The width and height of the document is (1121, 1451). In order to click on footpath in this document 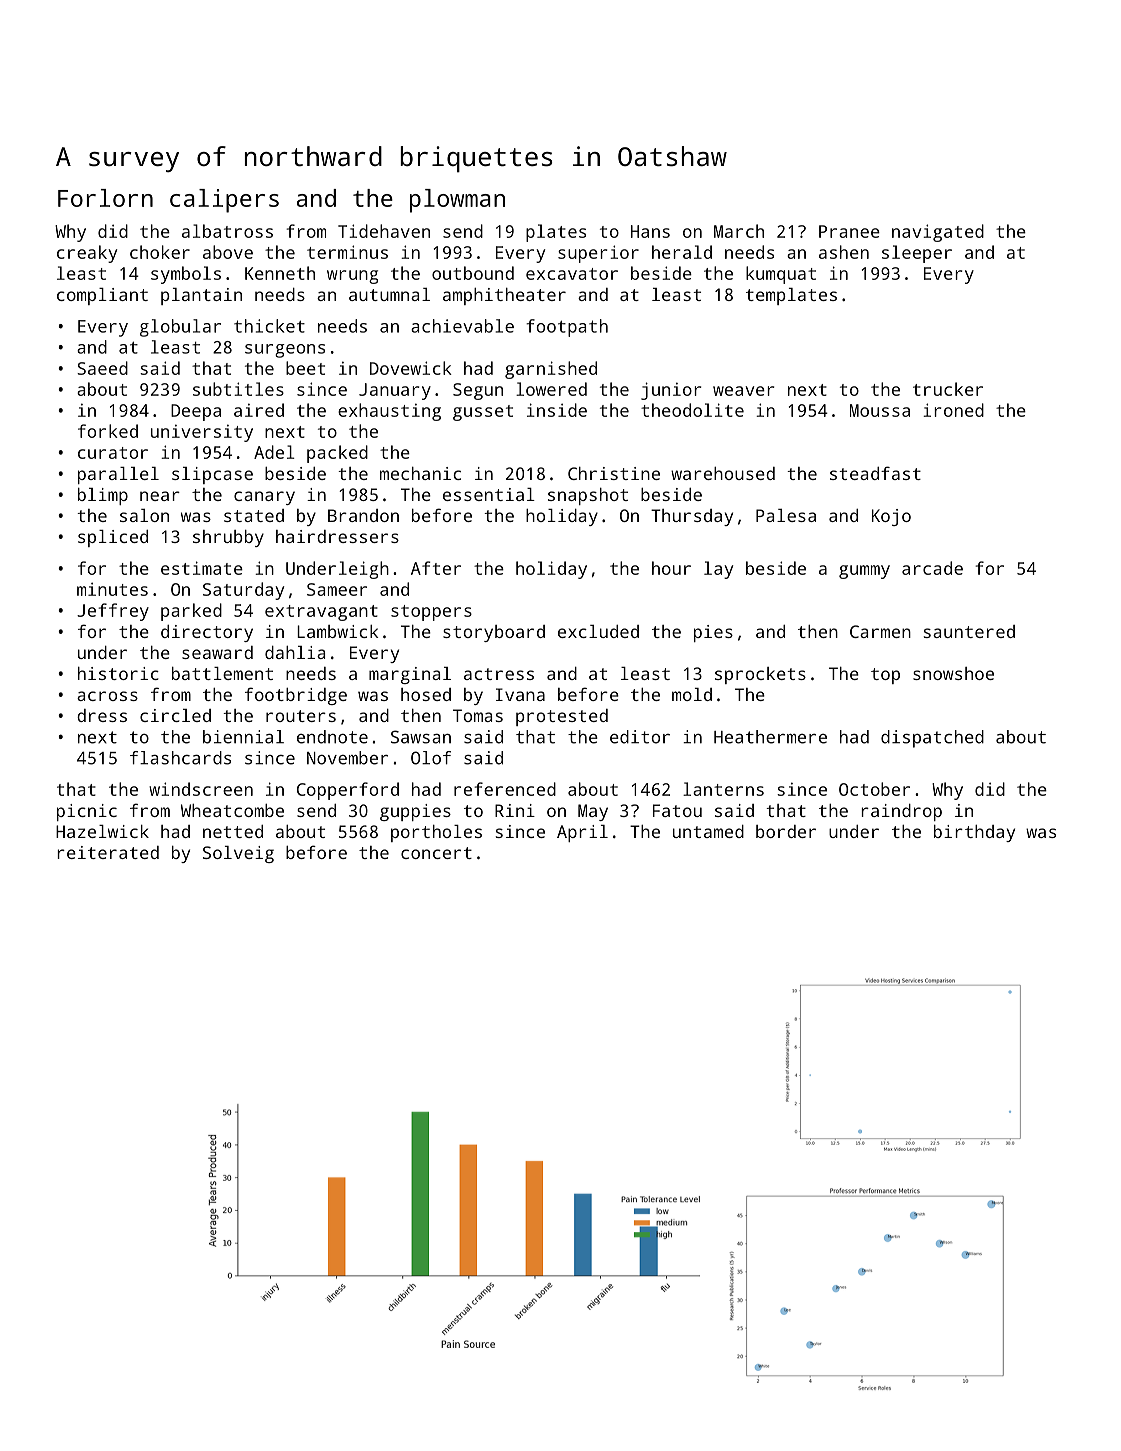, I will do `click(567, 328)`.
